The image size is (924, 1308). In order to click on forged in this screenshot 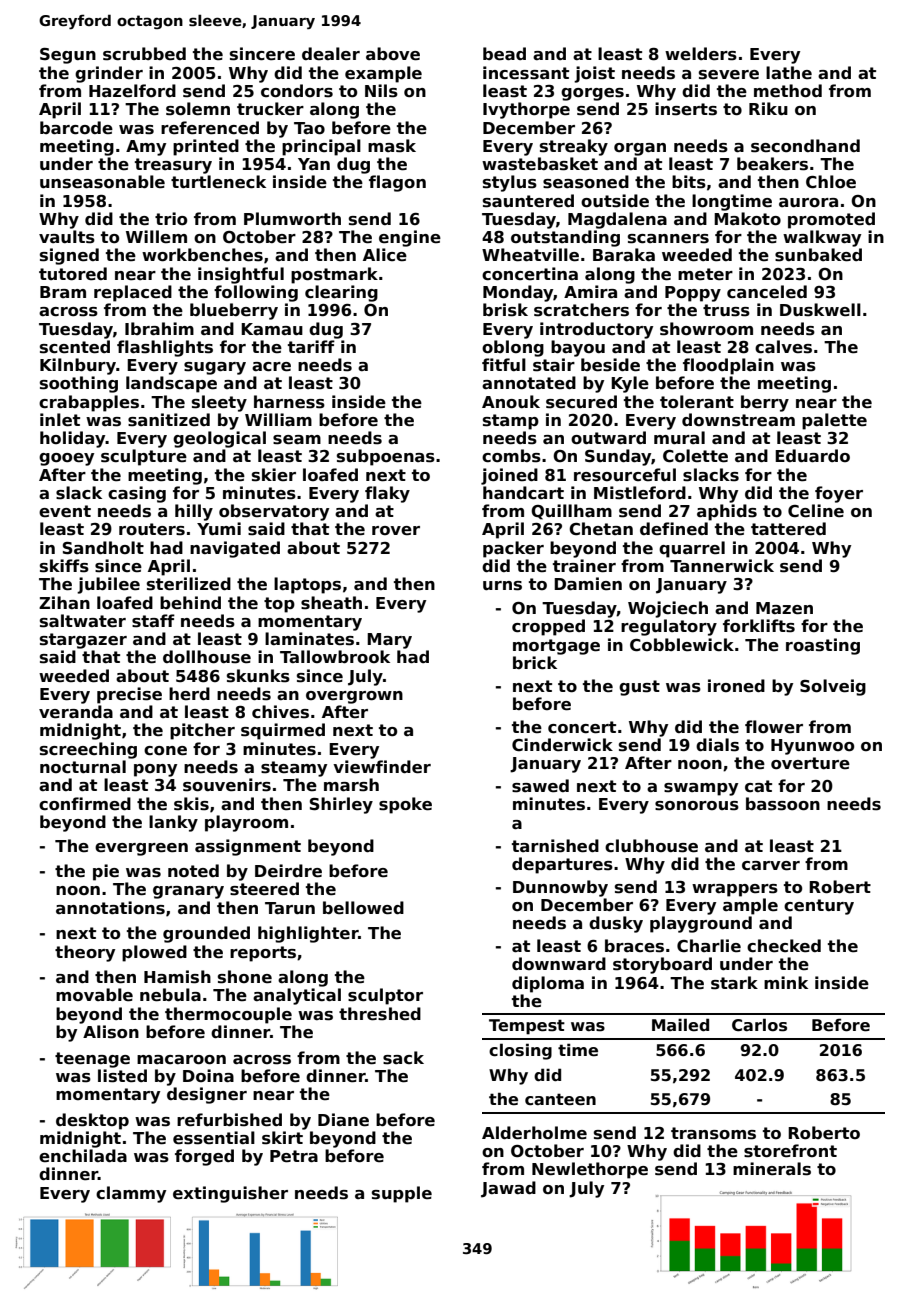, I will do `click(204, 1157)`.
